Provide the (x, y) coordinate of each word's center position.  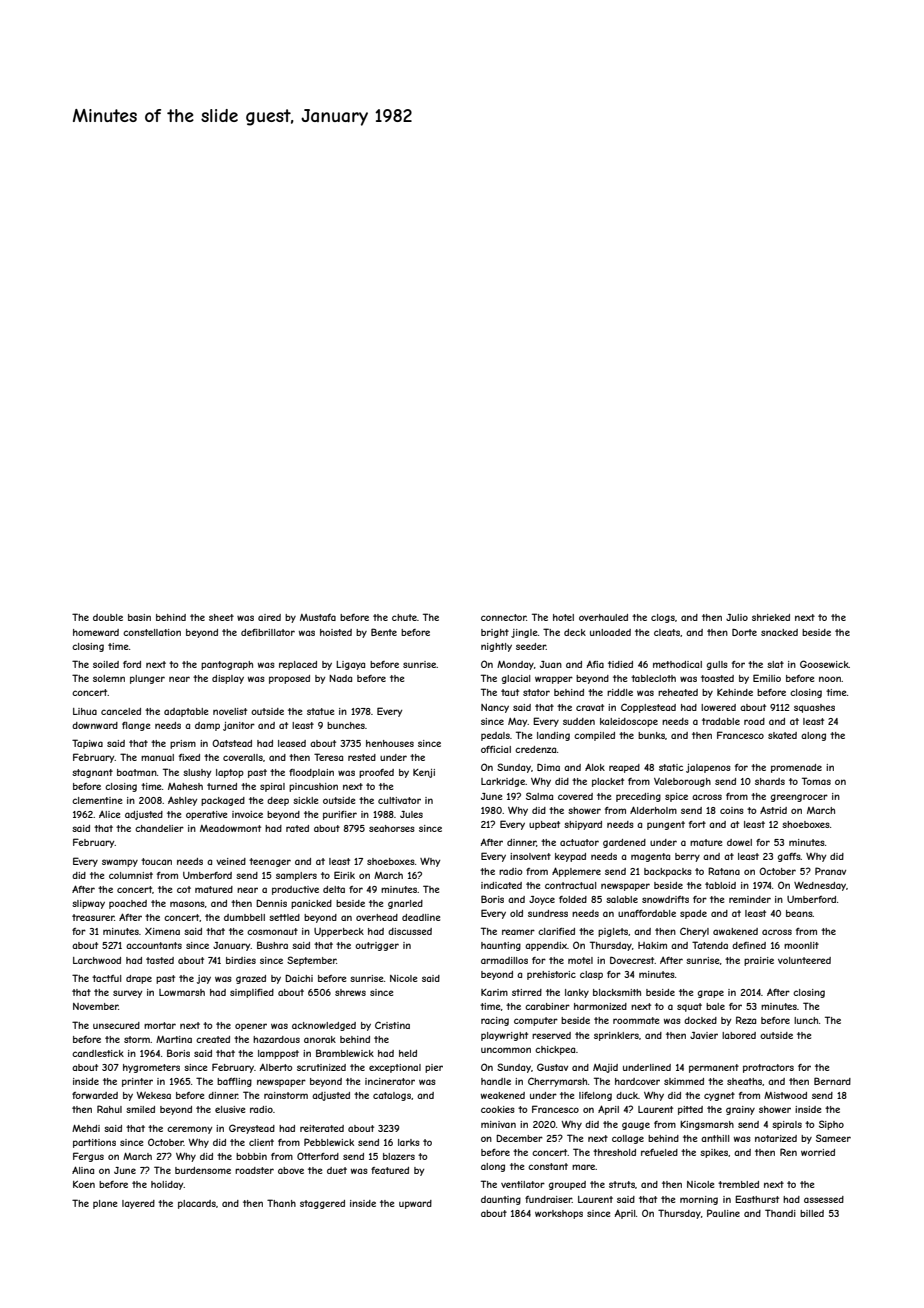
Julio (737, 617)
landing (553, 736)
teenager (270, 862)
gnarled (405, 904)
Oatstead (232, 743)
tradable (721, 721)
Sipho (831, 1125)
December (519, 1138)
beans (799, 913)
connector (504, 617)
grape (711, 994)
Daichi (299, 978)
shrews (350, 992)
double (108, 617)
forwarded (95, 1095)
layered (138, 1204)
